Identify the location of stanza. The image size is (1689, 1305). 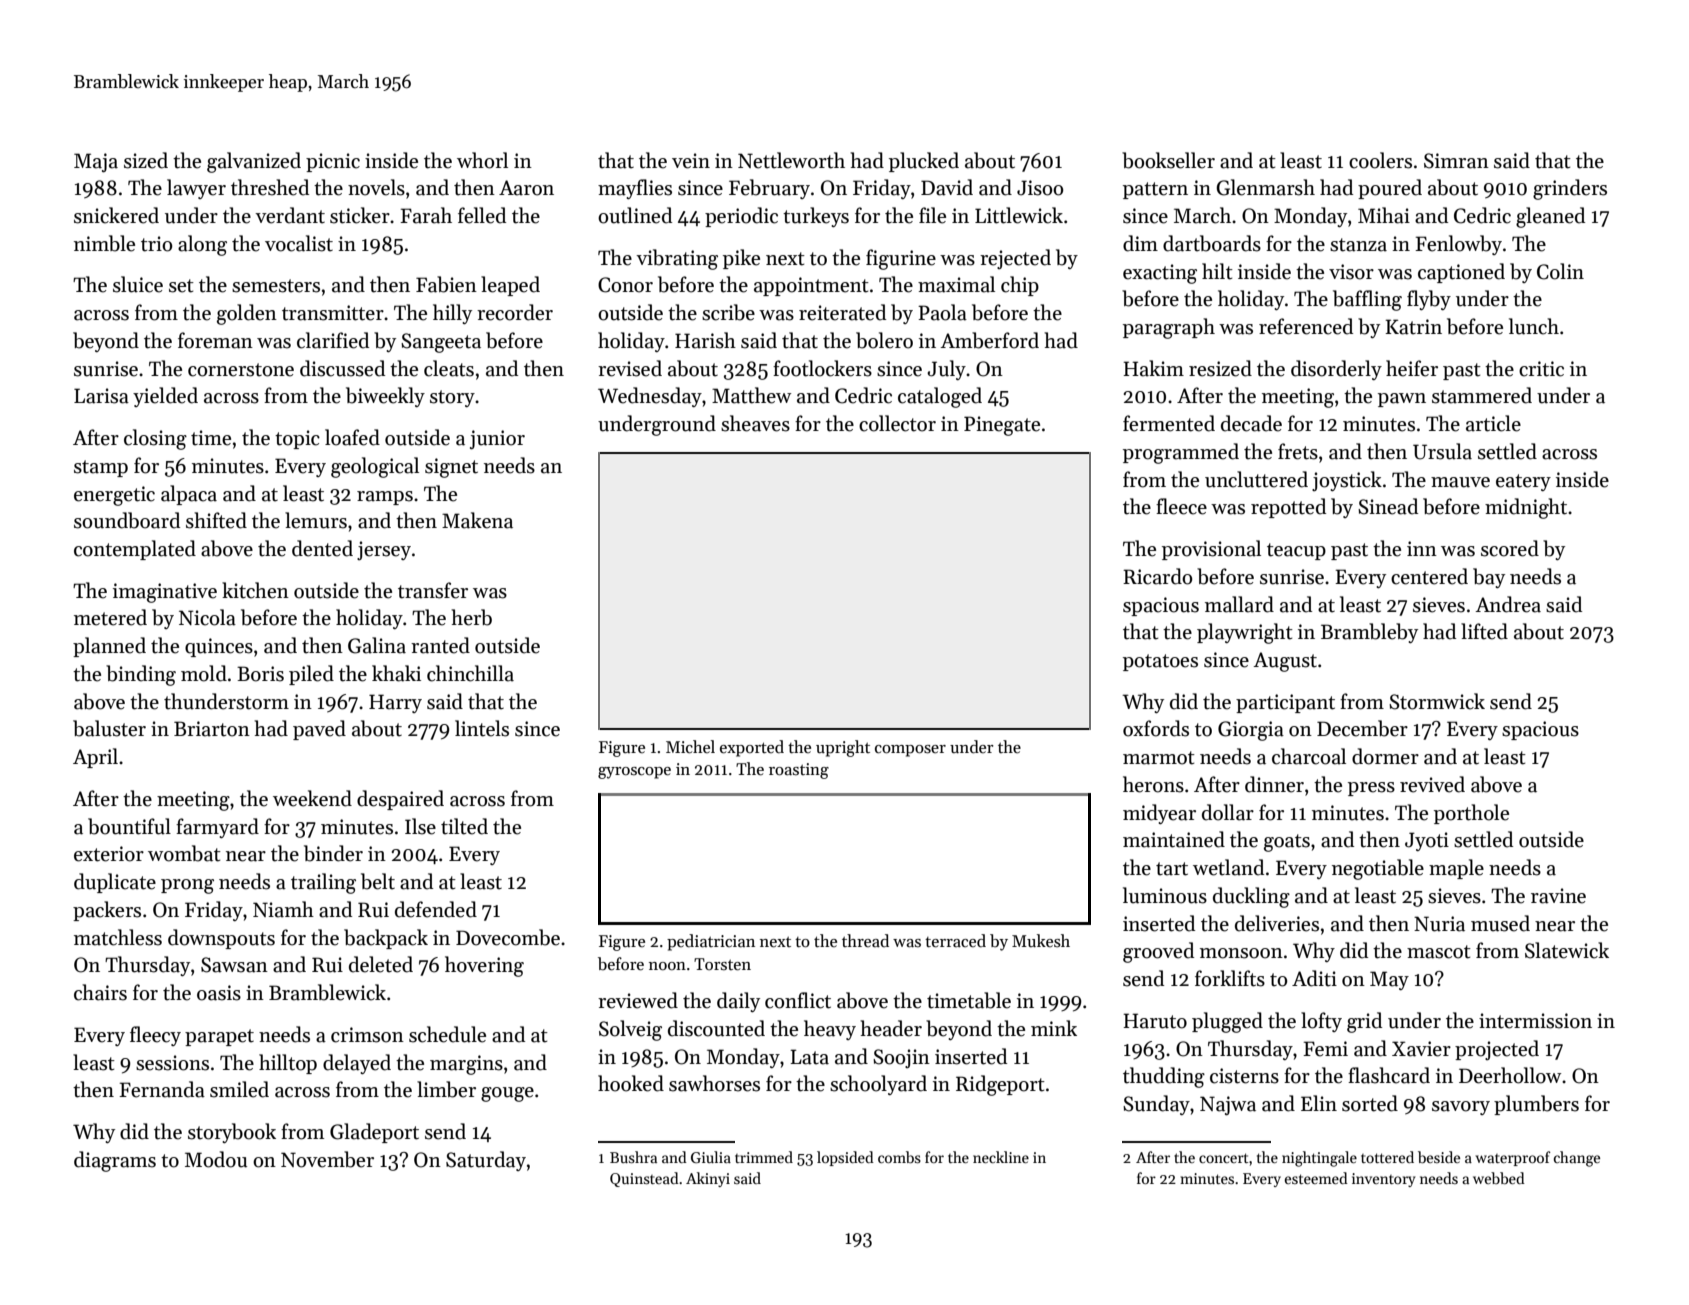
(1358, 245).
